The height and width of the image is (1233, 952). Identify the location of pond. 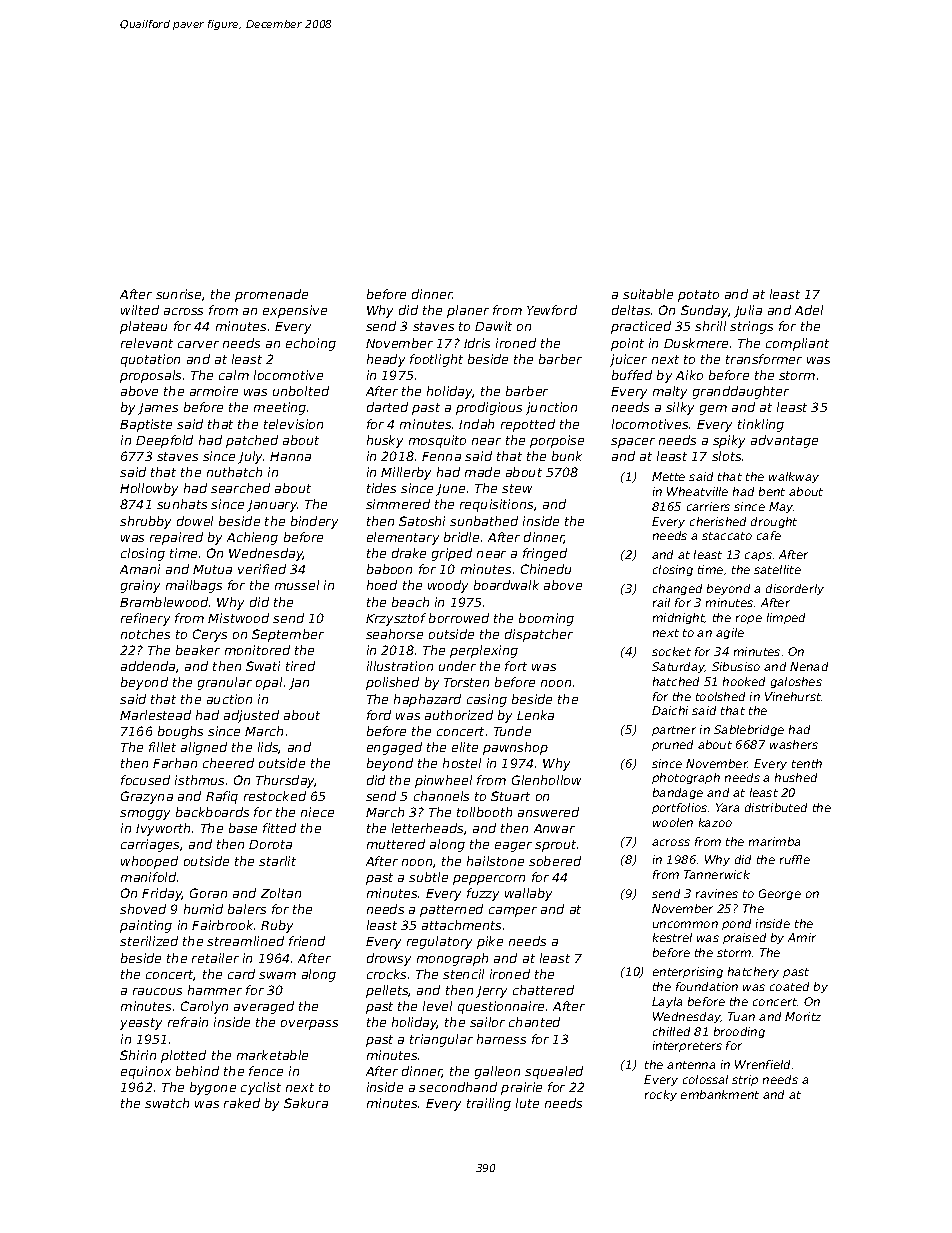
(736, 924).
